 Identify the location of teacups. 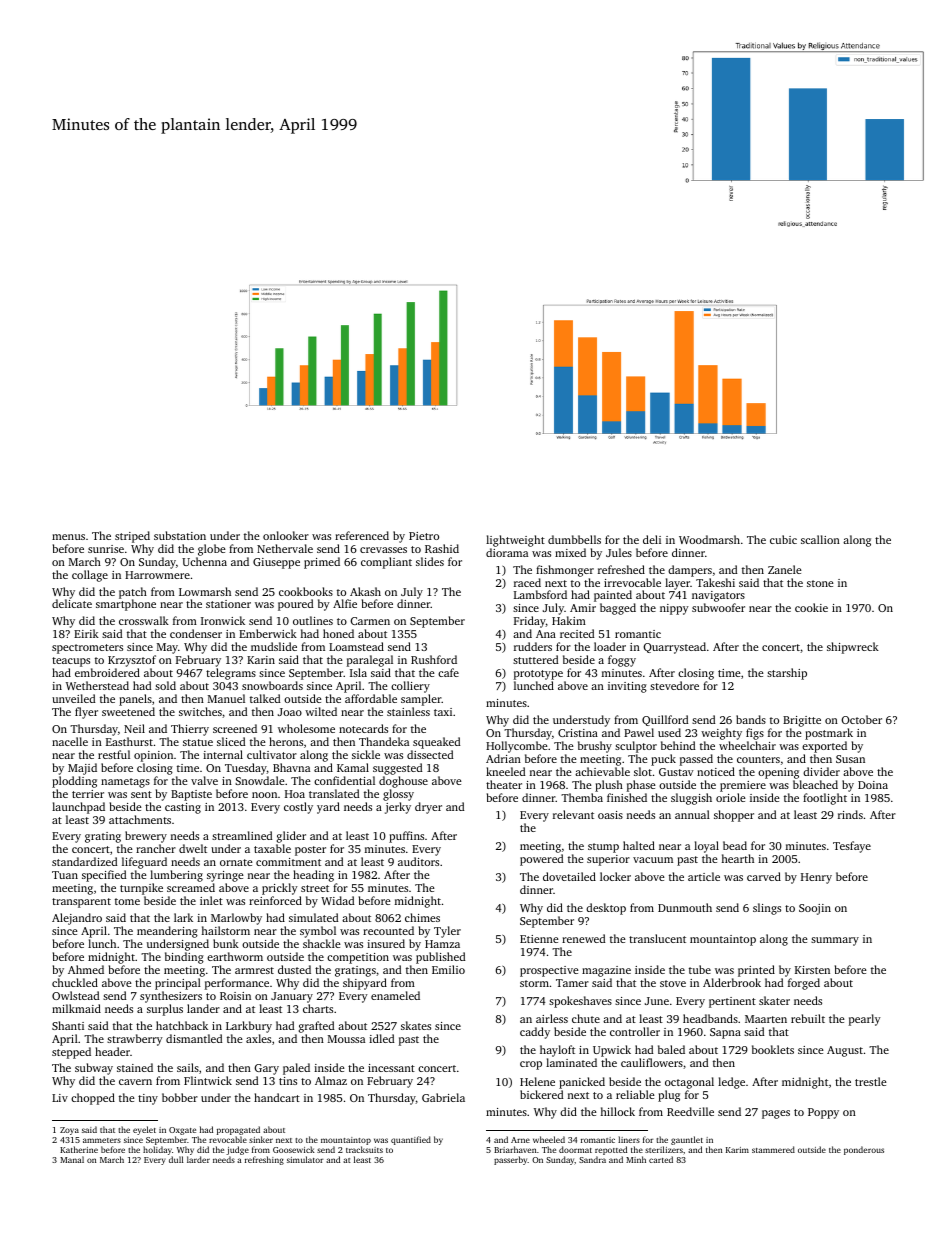
(71, 662).
